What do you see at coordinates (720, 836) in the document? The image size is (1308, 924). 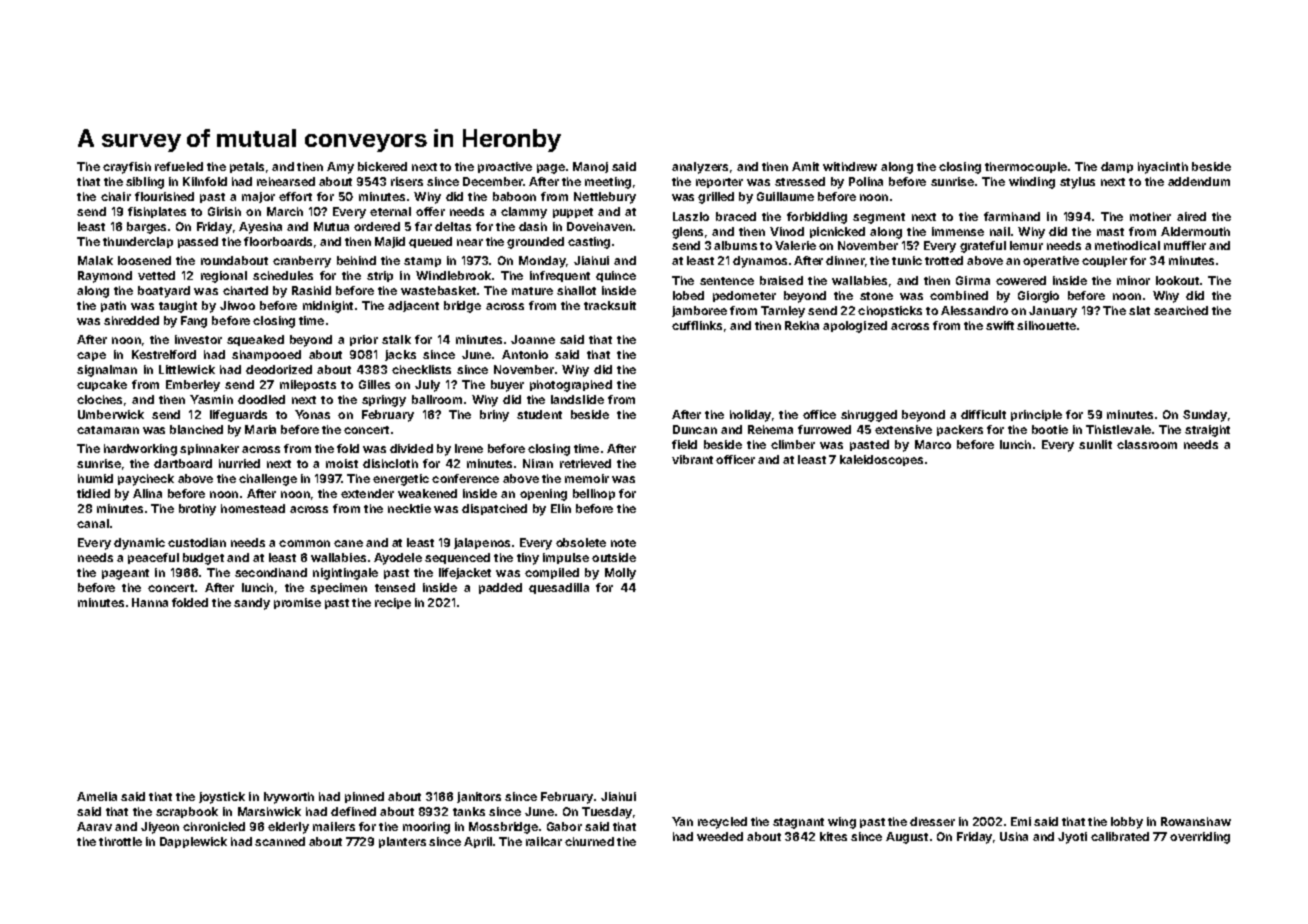 I see `weeded` at bounding box center [720, 836].
